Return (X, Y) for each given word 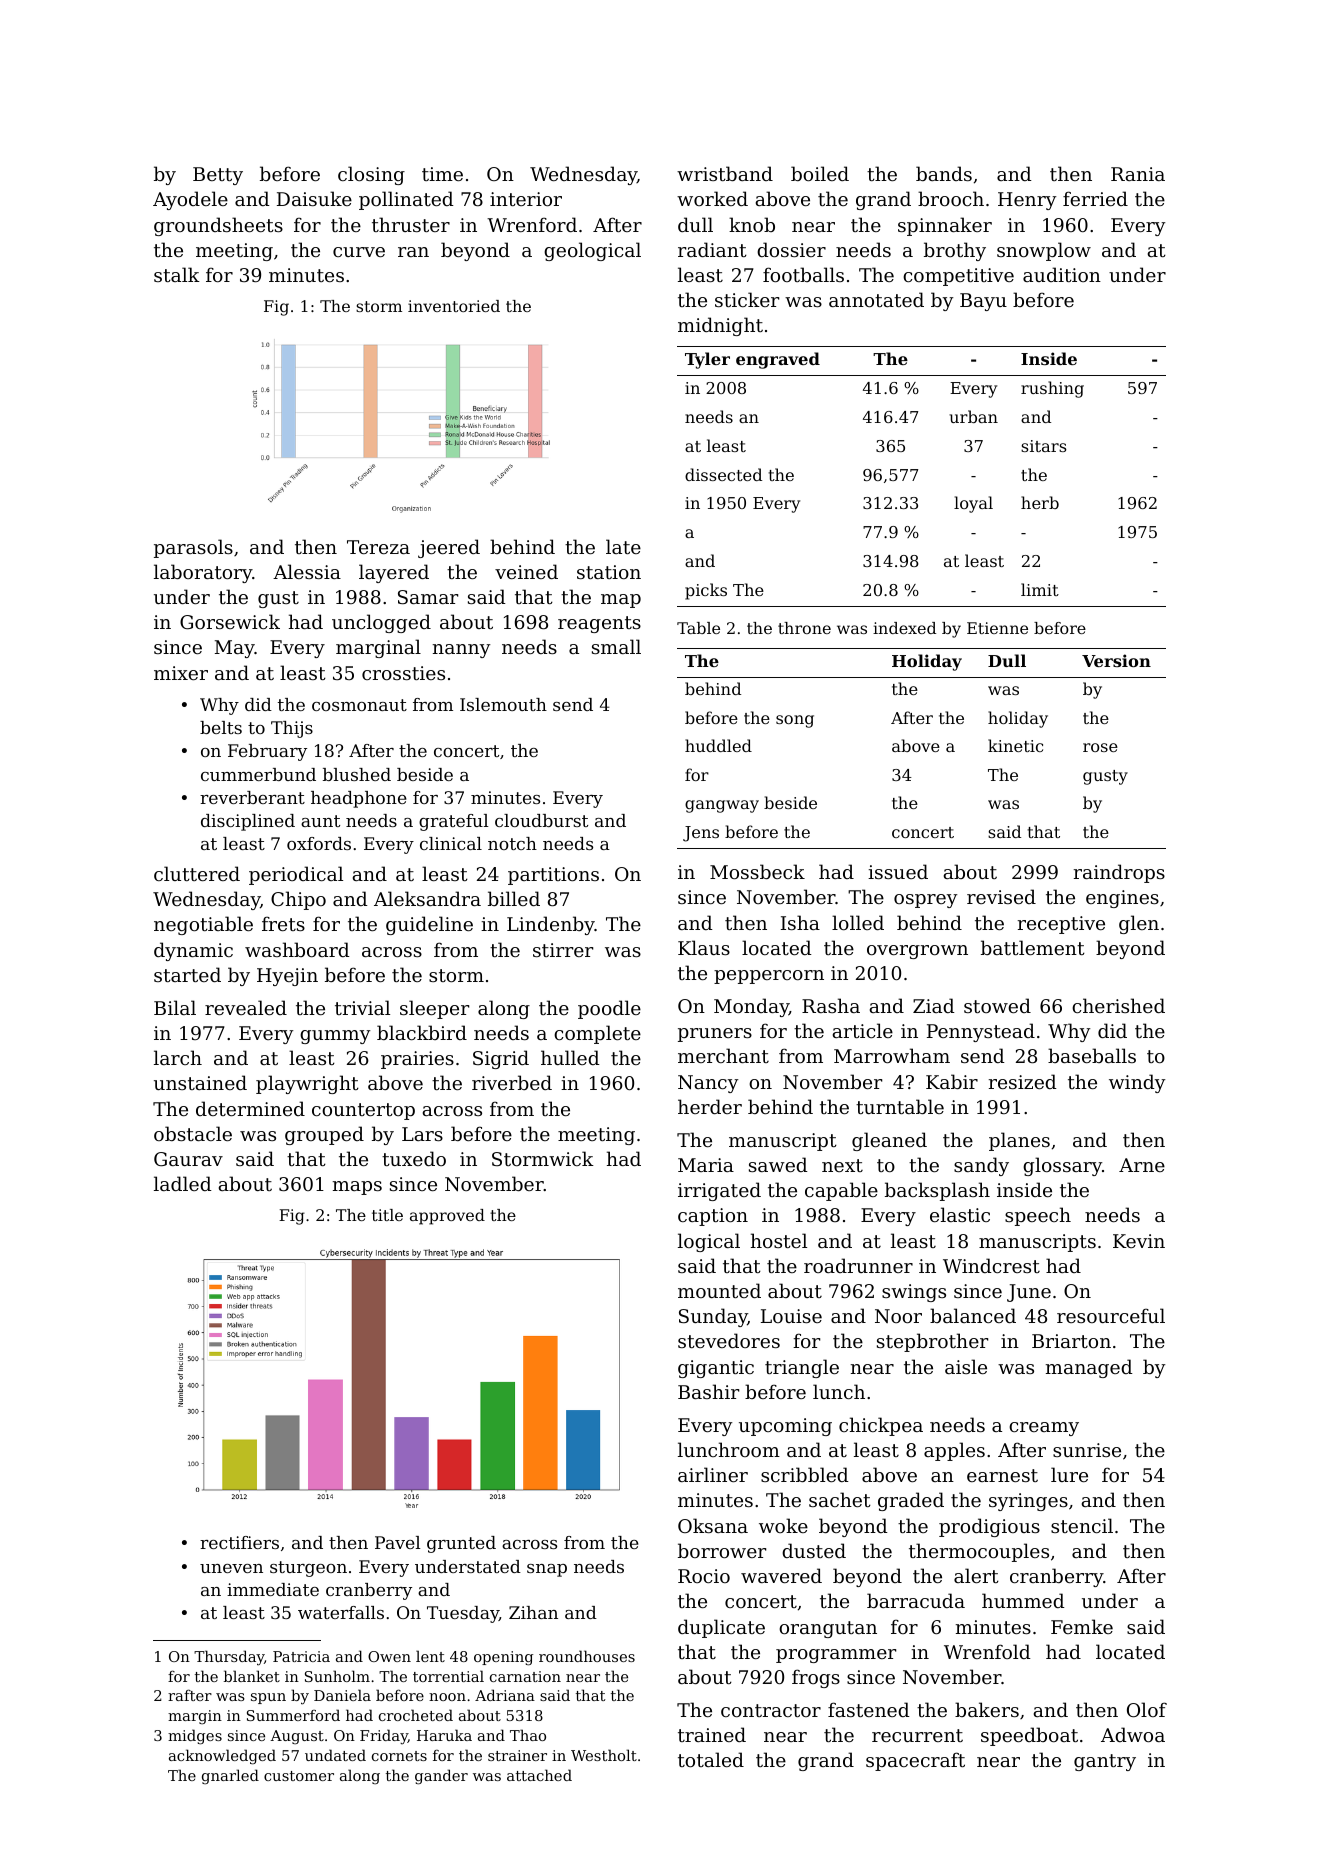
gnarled (230, 1777)
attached (539, 1775)
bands (944, 173)
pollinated (406, 200)
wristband (725, 173)
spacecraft (915, 1761)
